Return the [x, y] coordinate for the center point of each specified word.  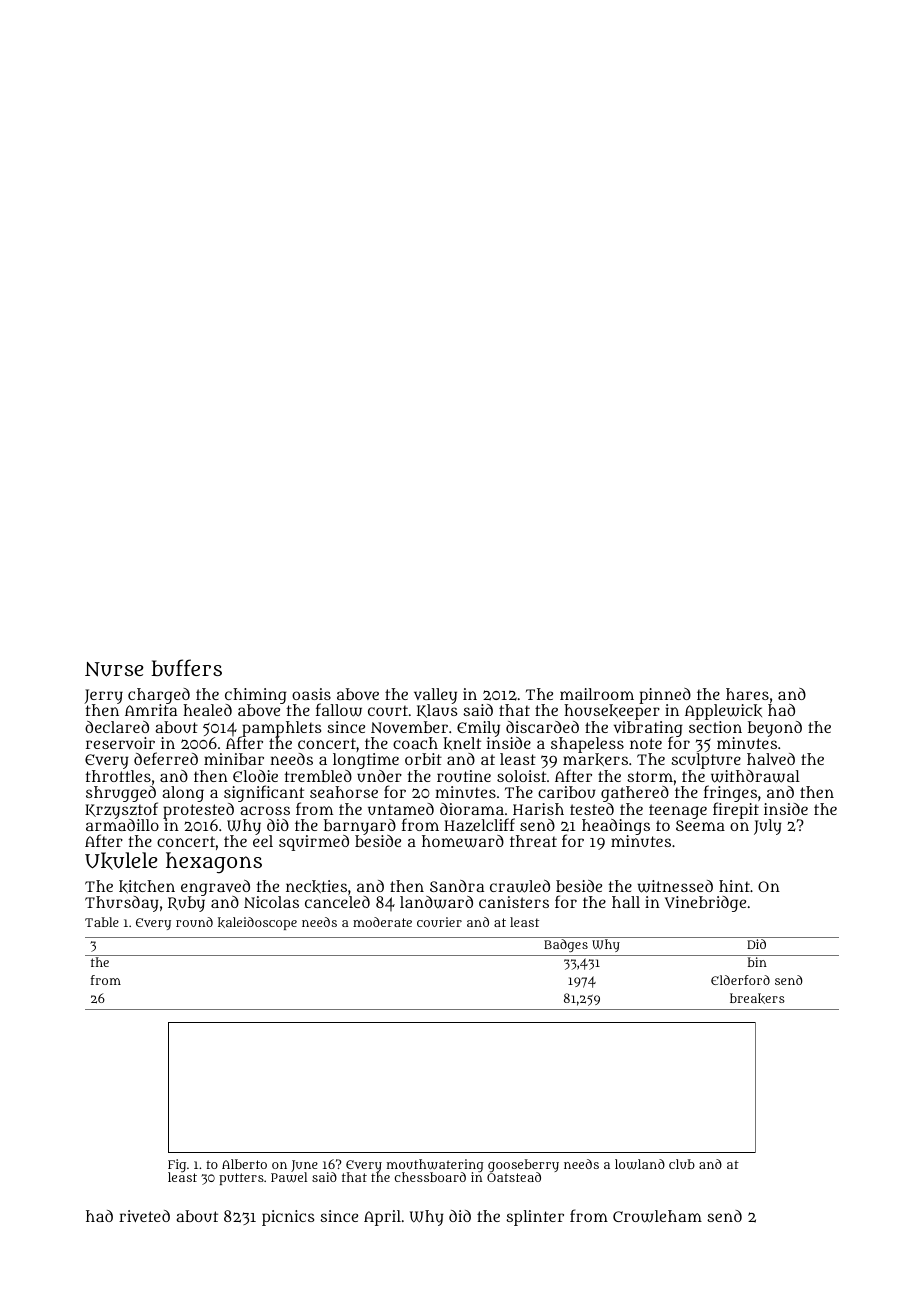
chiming [256, 696]
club [682, 1164]
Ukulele [121, 861]
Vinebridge [705, 904]
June [304, 1166]
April [382, 1218]
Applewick [723, 712]
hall [626, 902]
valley [435, 696]
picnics [288, 1218]
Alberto [244, 1164]
